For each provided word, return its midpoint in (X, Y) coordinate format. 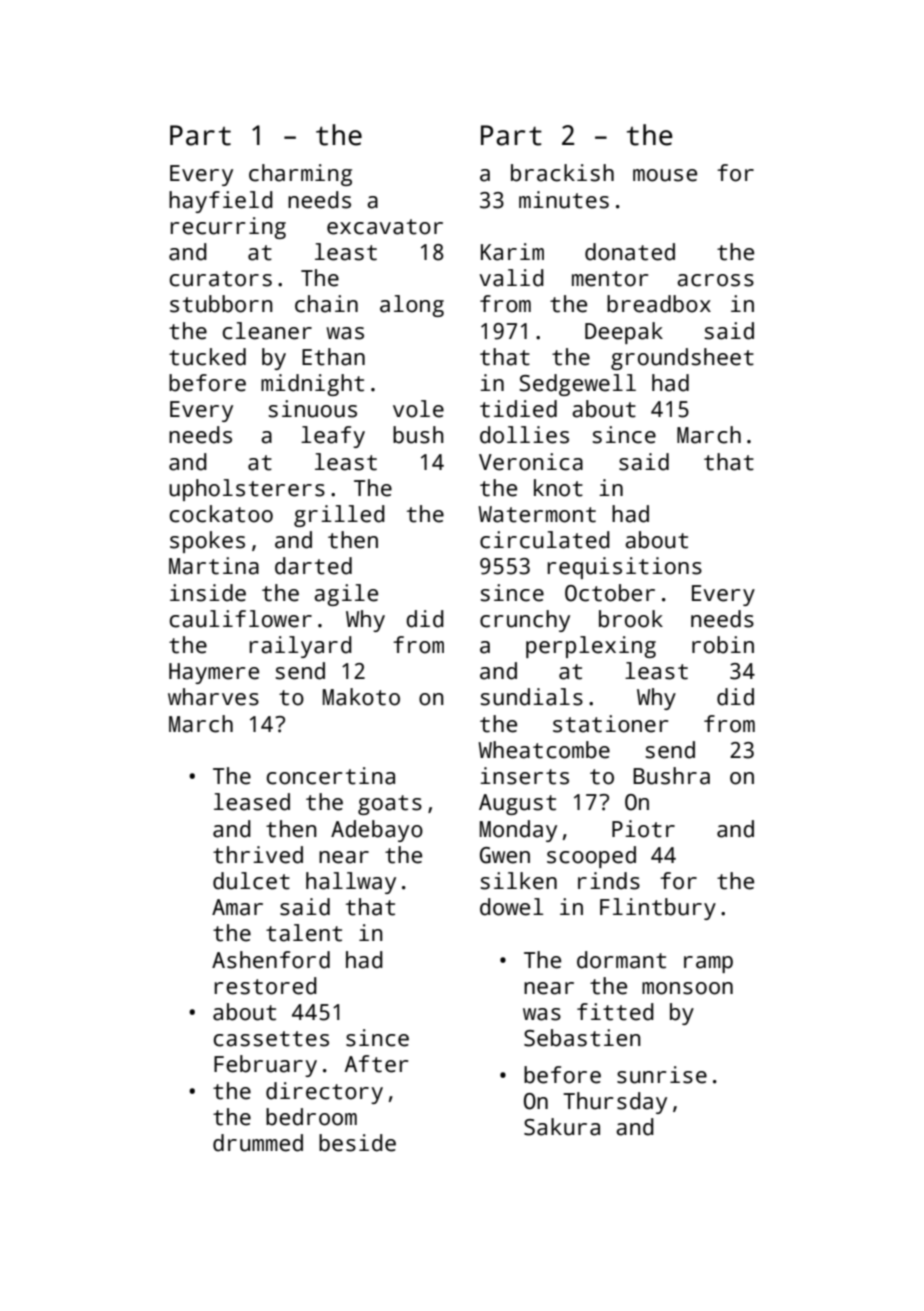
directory (324, 1093)
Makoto (361, 697)
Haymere (214, 673)
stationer (610, 724)
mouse (665, 175)
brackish (562, 173)
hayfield (221, 202)
